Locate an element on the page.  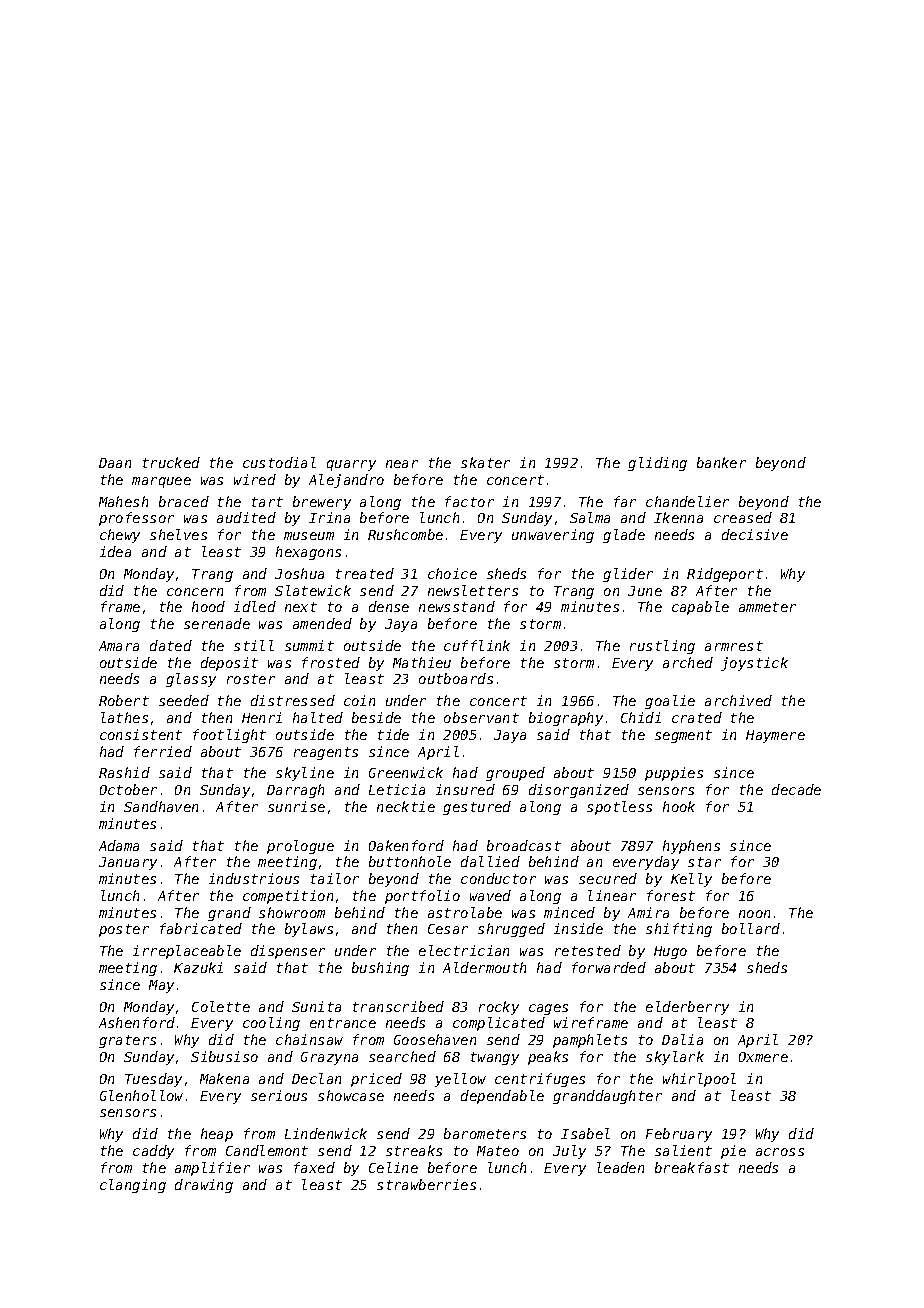
brewery is located at coordinates (322, 503).
